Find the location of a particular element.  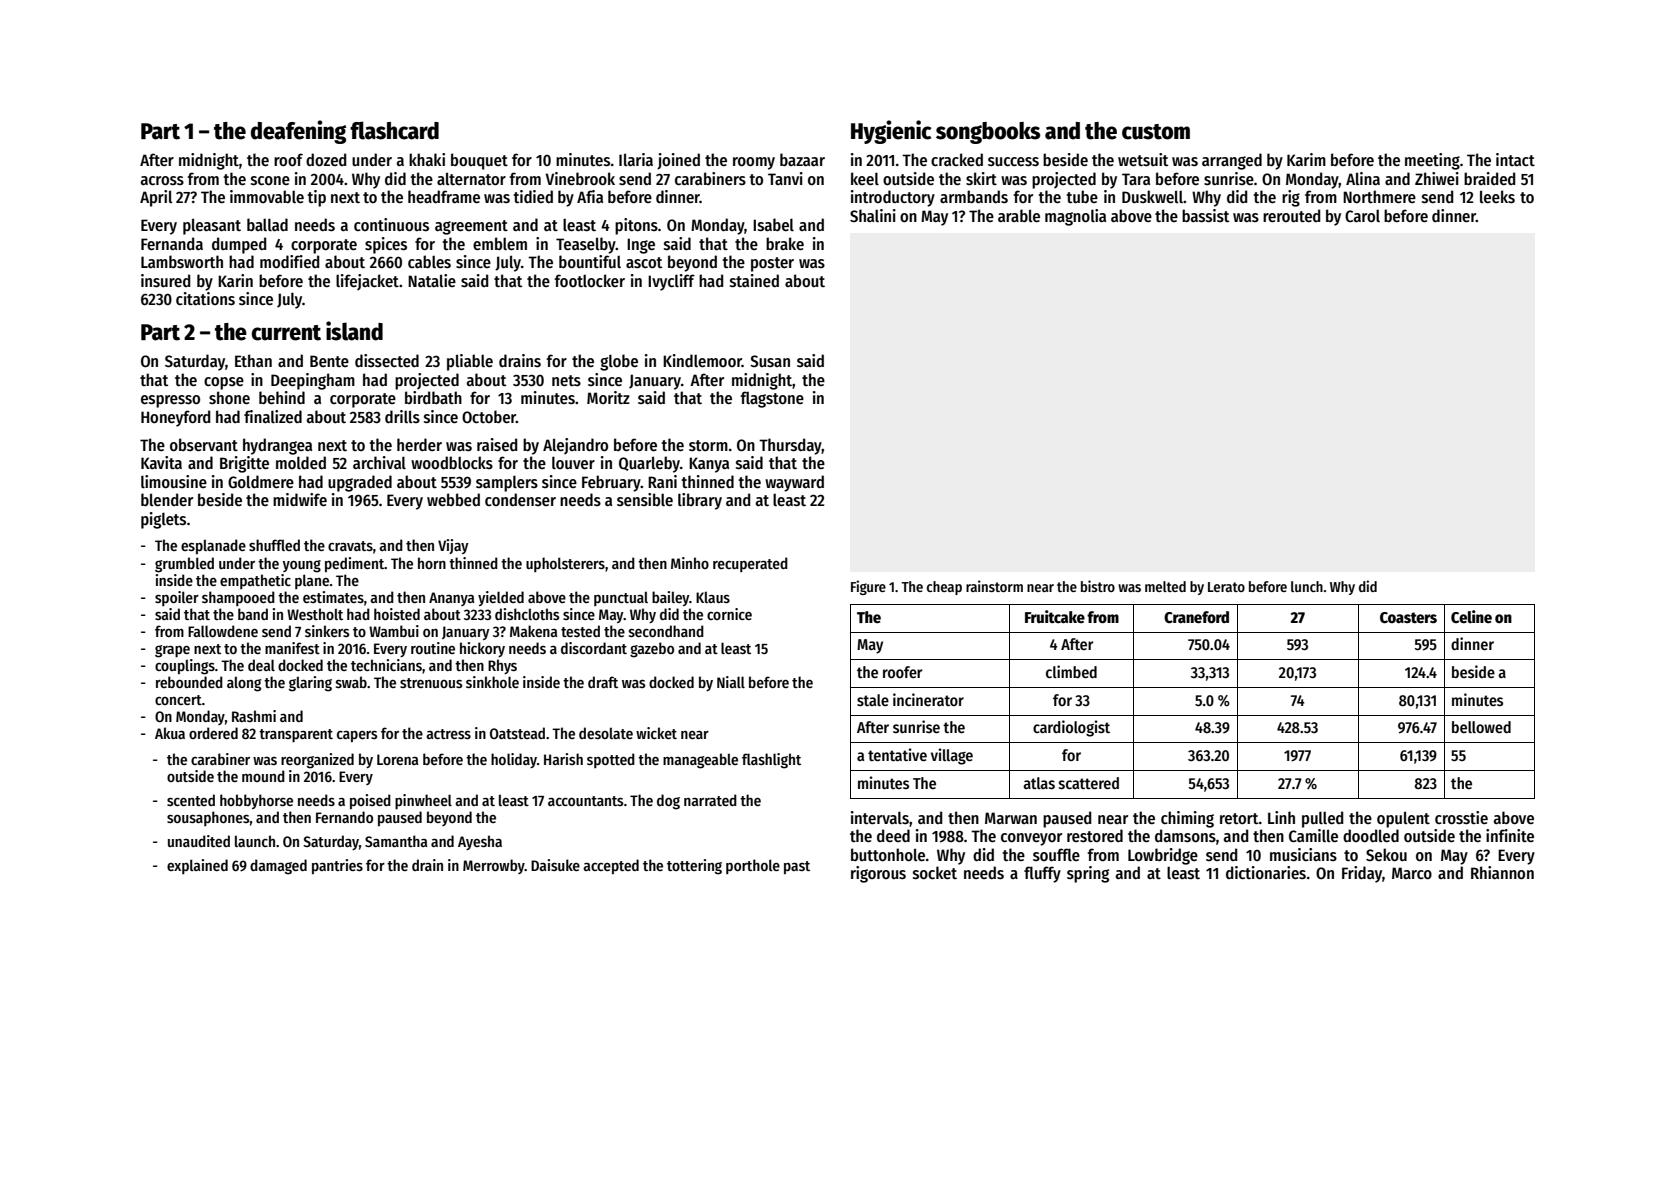

poster is located at coordinates (772, 264).
